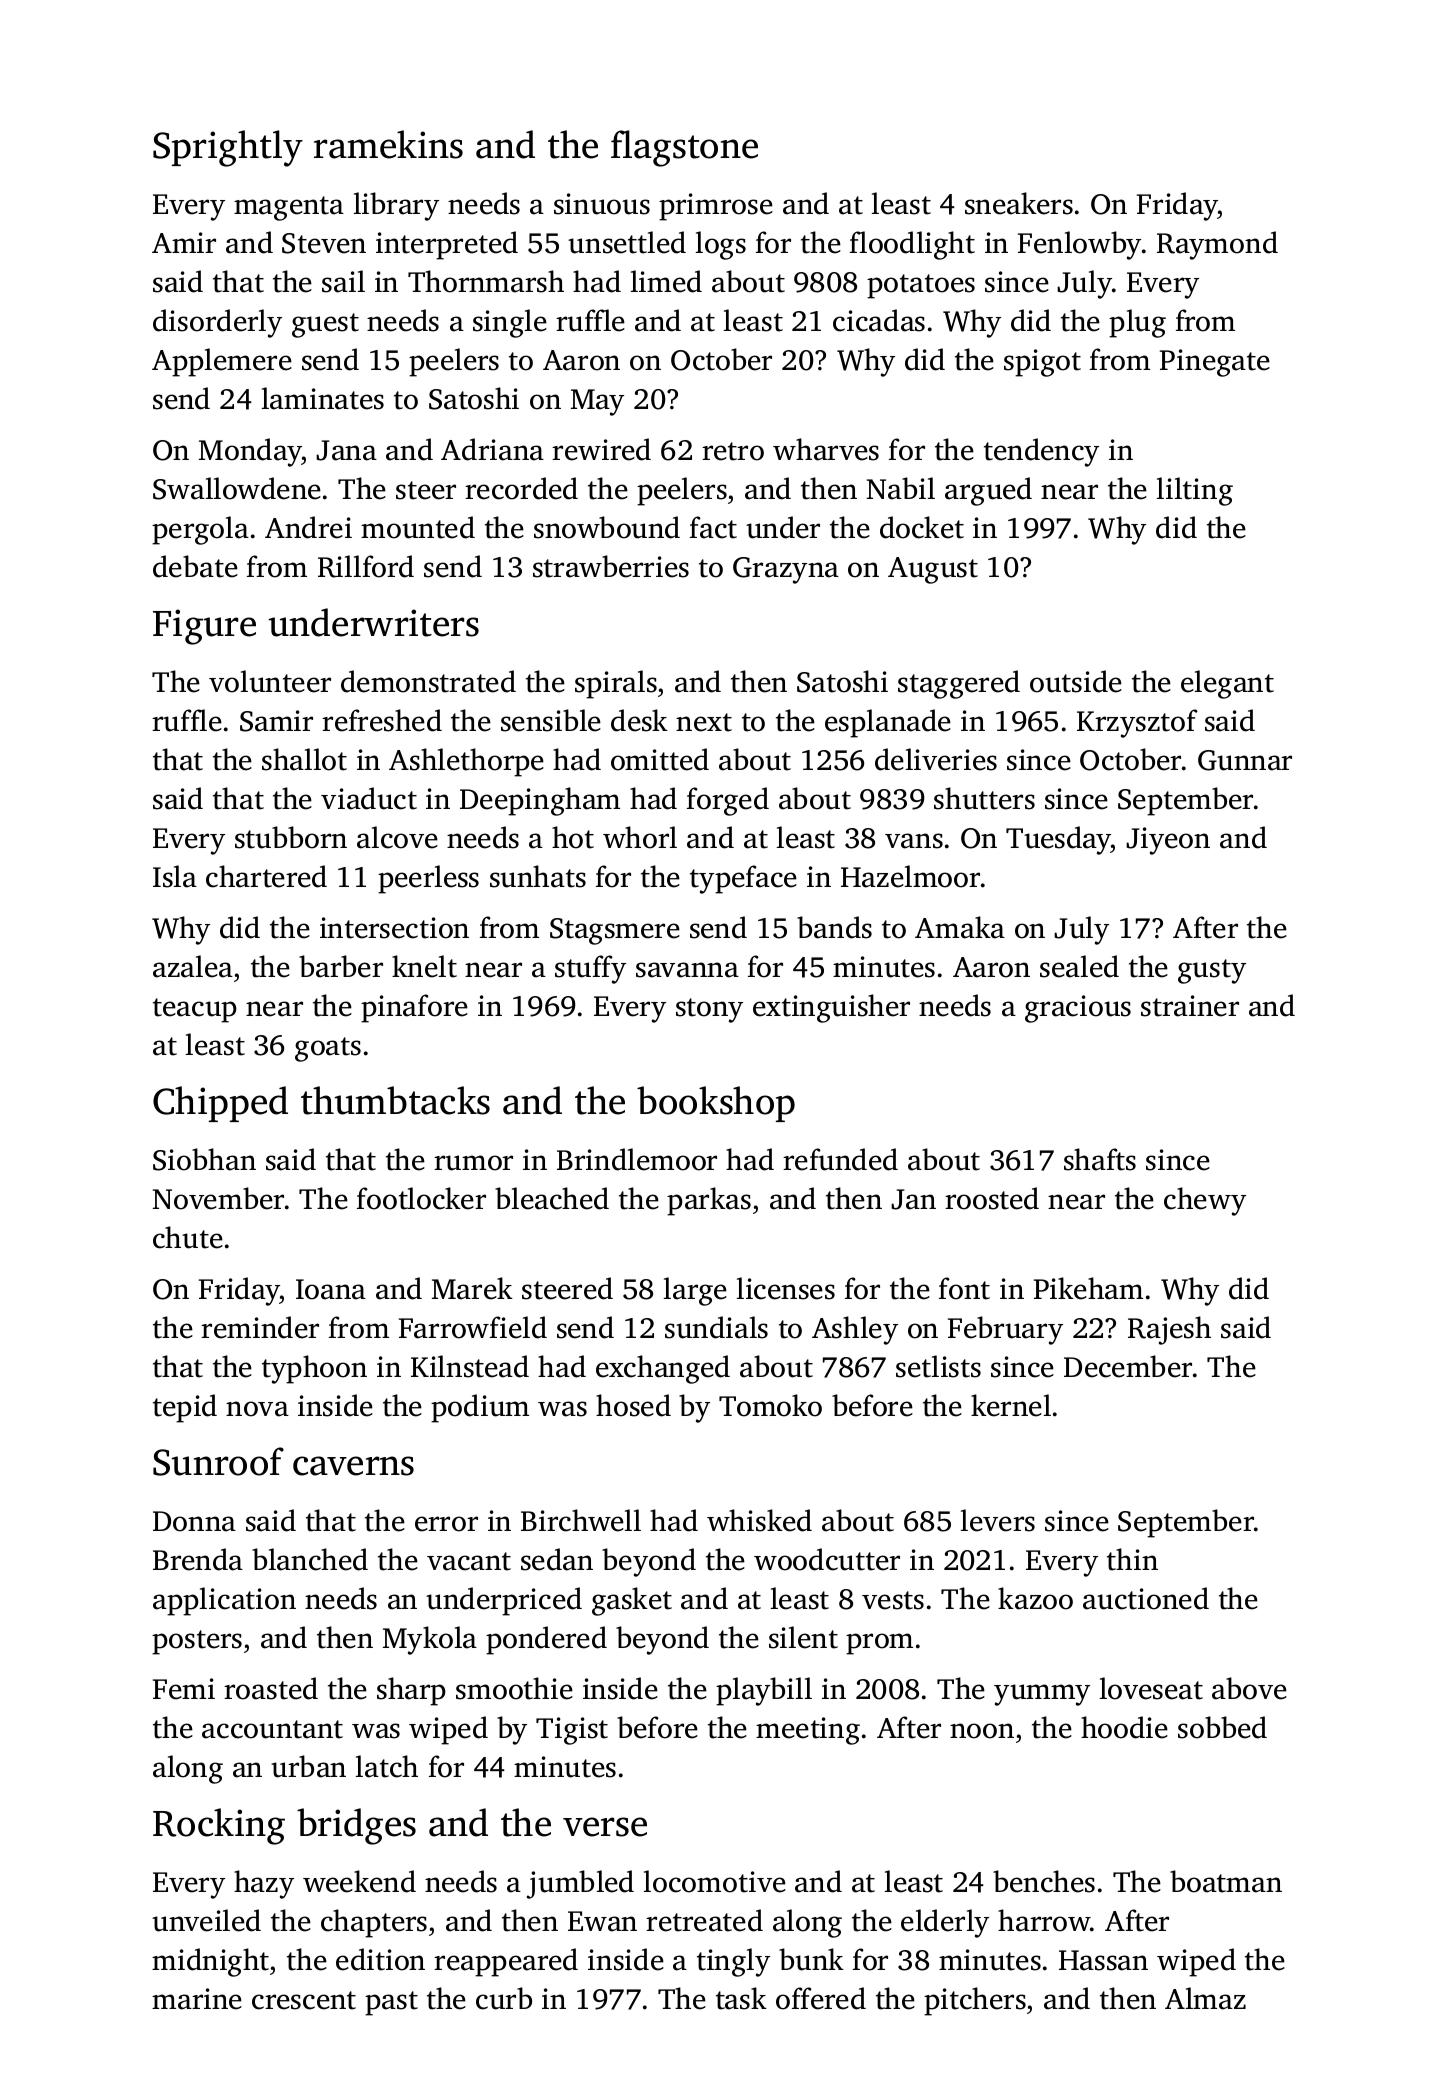  I want to click on above, so click(1249, 1688).
